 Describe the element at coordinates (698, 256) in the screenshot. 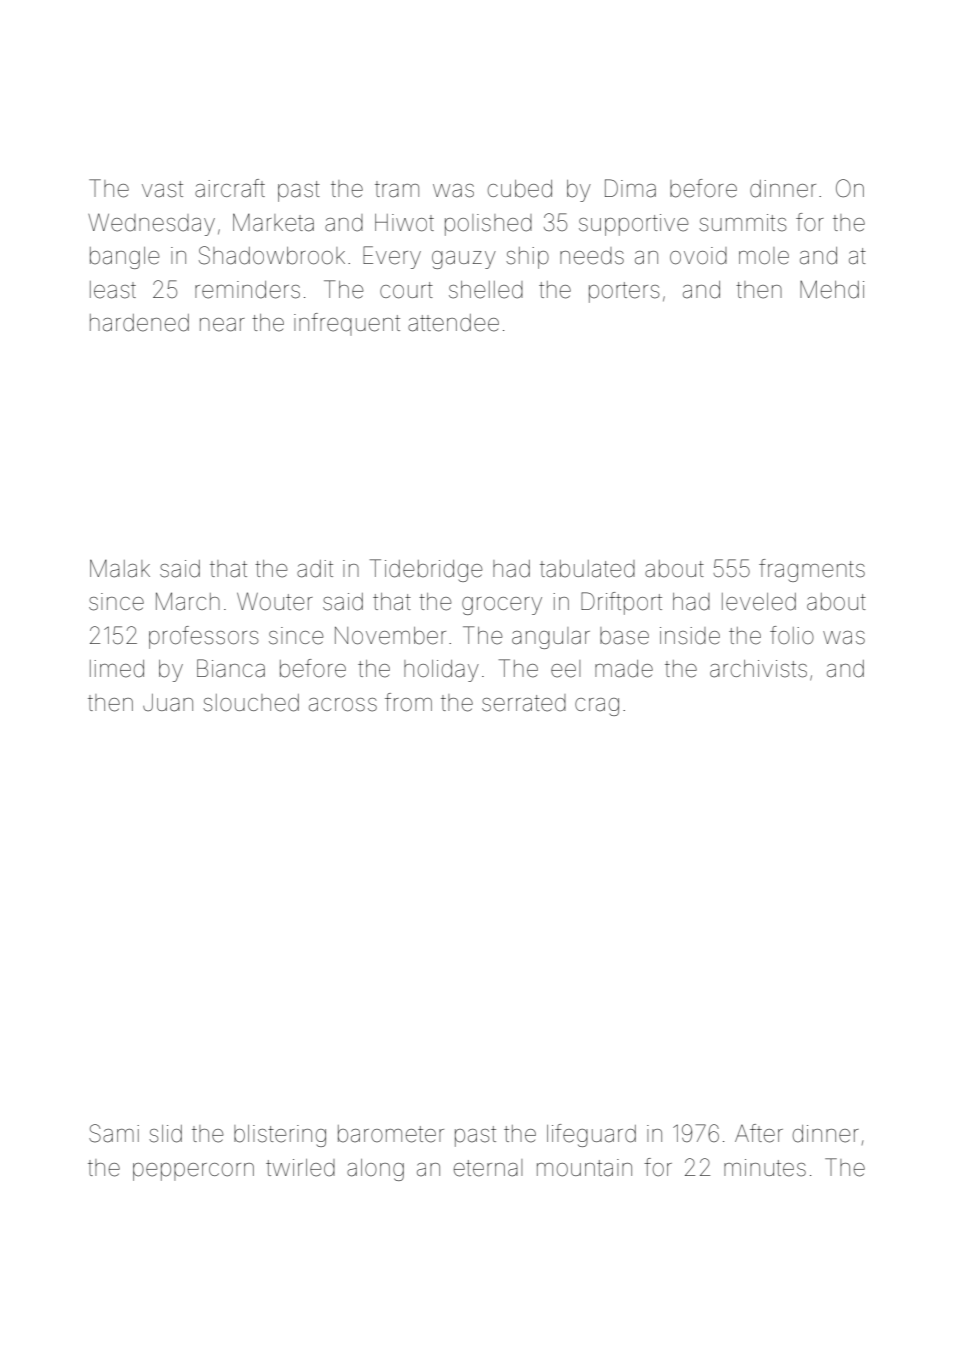

I see `ovoid` at that location.
